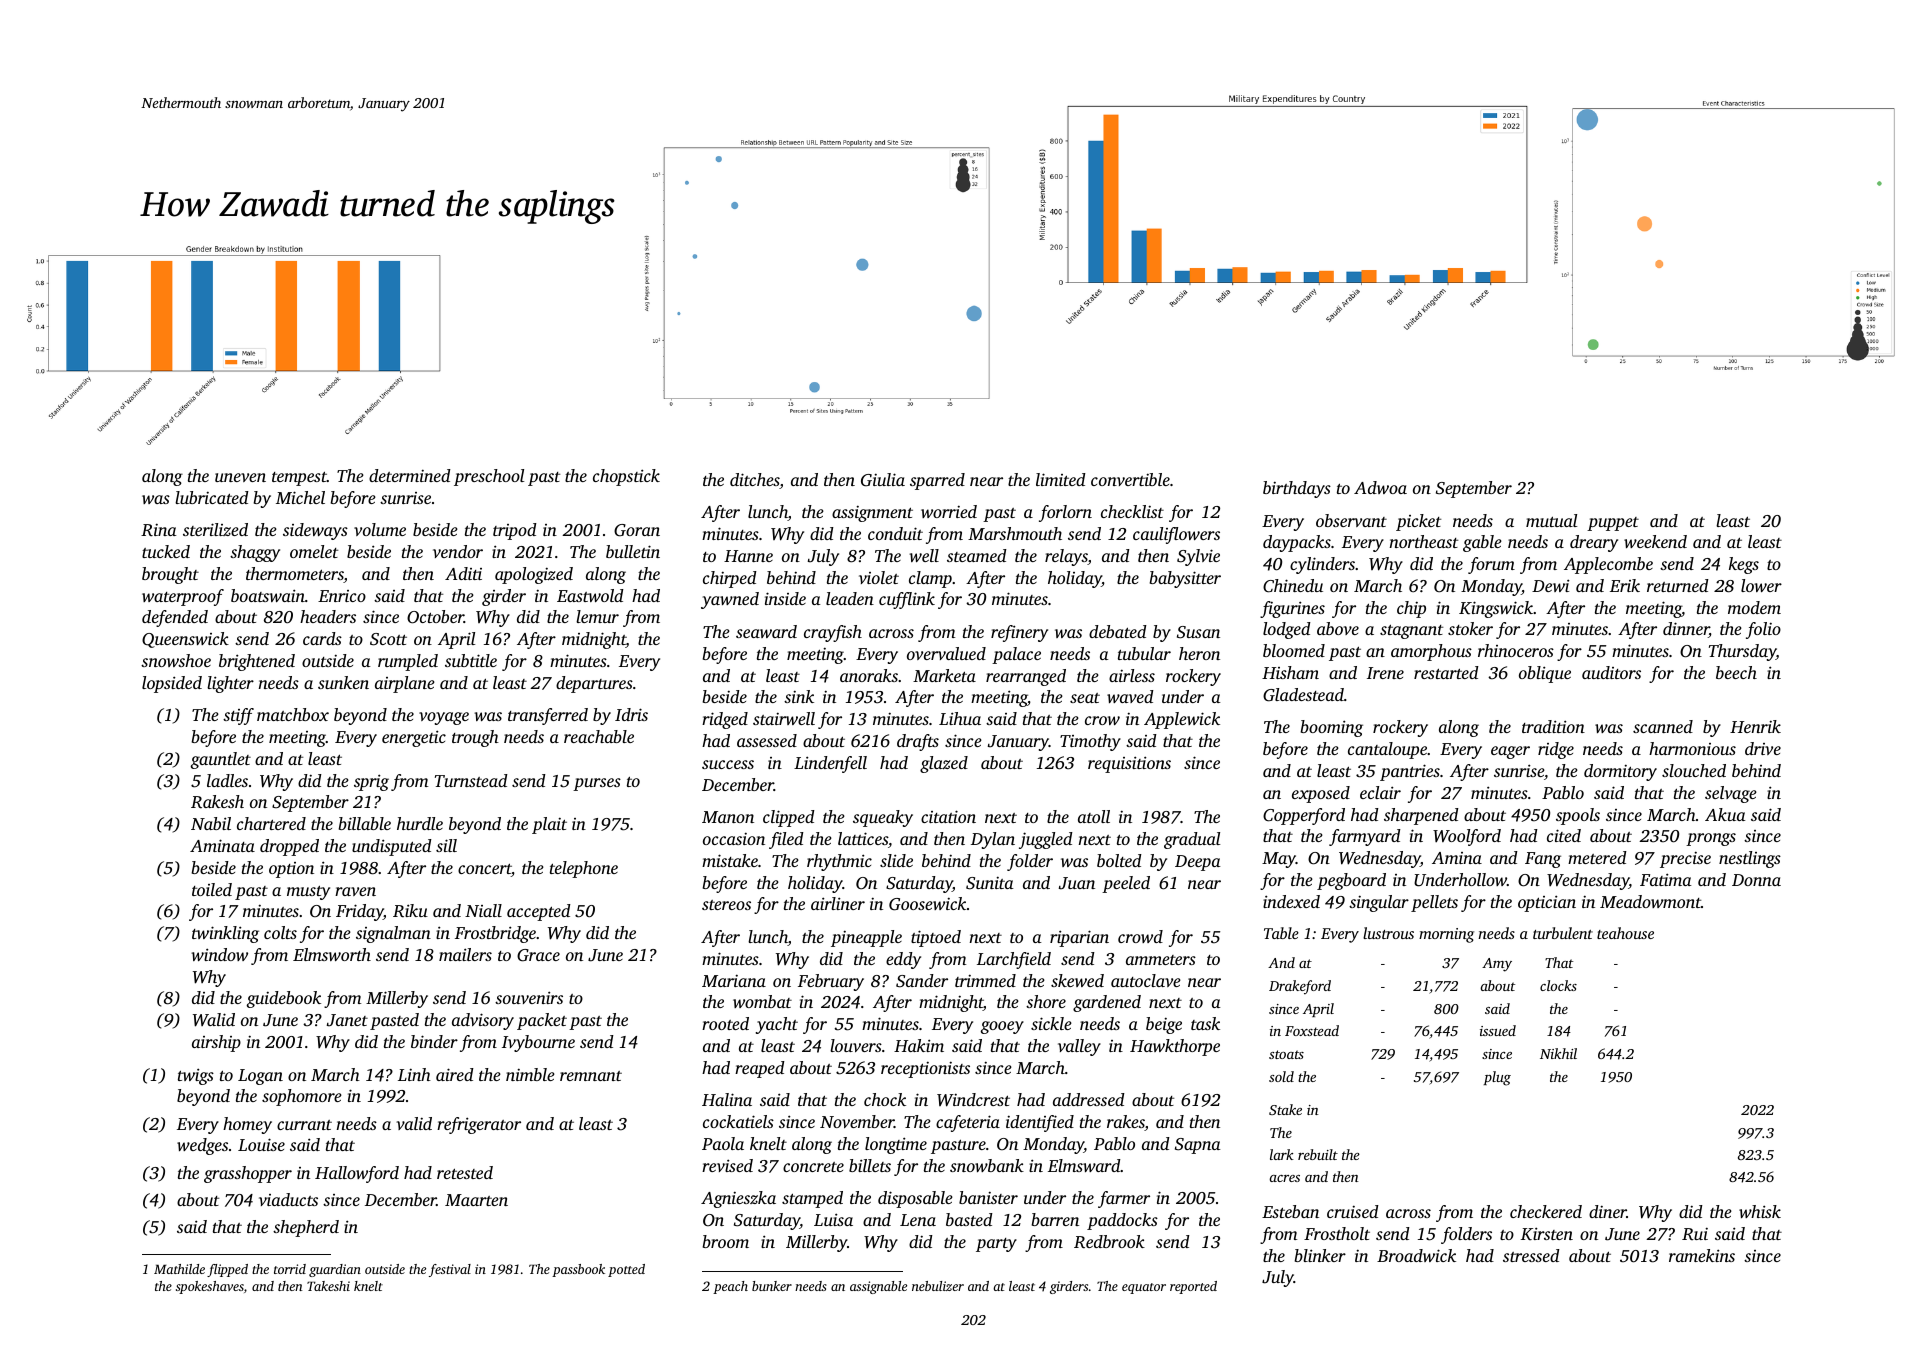  What do you see at coordinates (1124, 1199) in the document?
I see `farmer` at bounding box center [1124, 1199].
